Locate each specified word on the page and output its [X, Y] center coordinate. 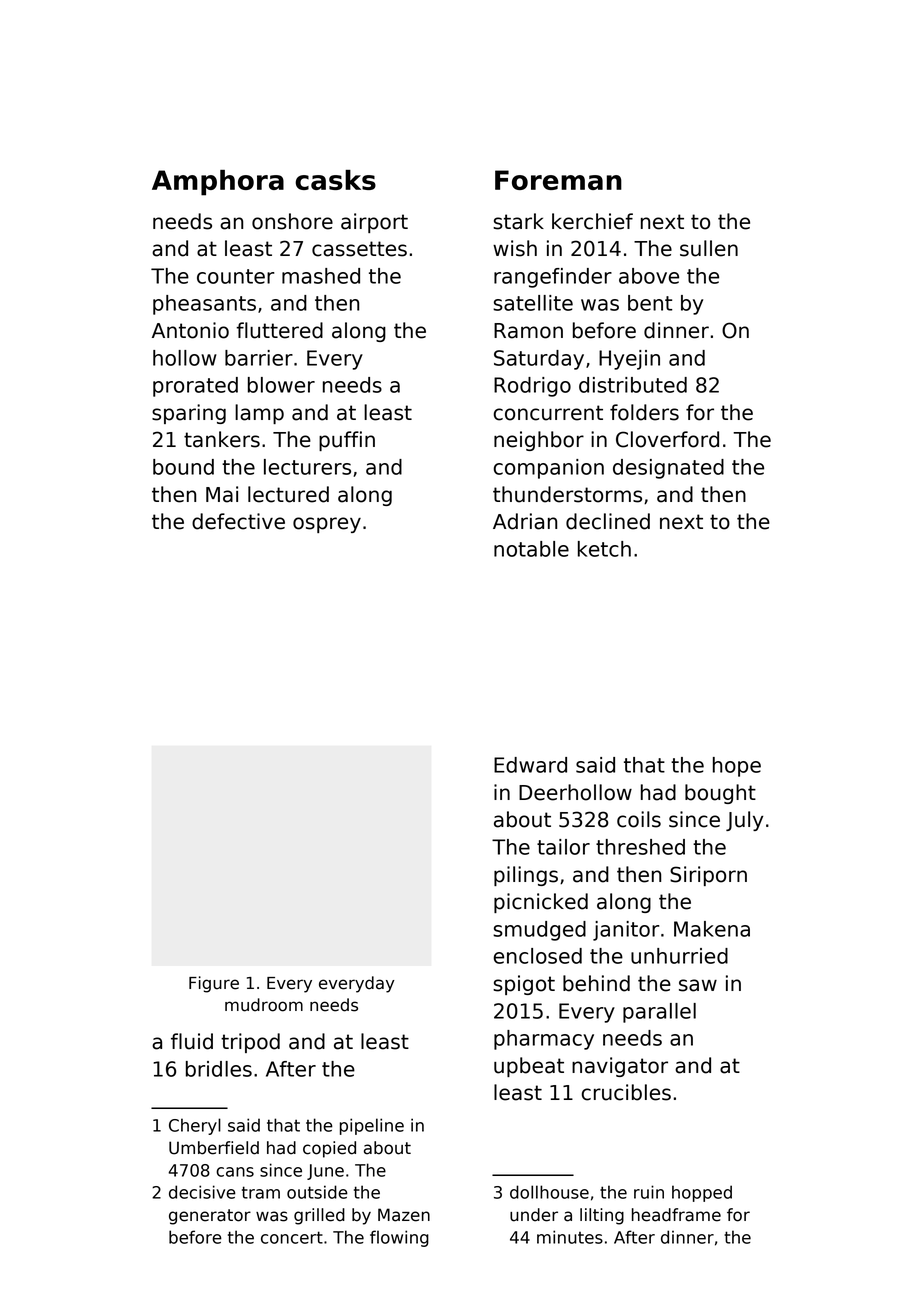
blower [281, 385]
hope [737, 767]
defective [238, 521]
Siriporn [708, 876]
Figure [214, 984]
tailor [563, 847]
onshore [292, 221]
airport [374, 223]
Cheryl [195, 1126]
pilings [526, 876]
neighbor [539, 441]
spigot [524, 985]
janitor [626, 931]
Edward [530, 765]
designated [668, 469]
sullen [709, 248]
